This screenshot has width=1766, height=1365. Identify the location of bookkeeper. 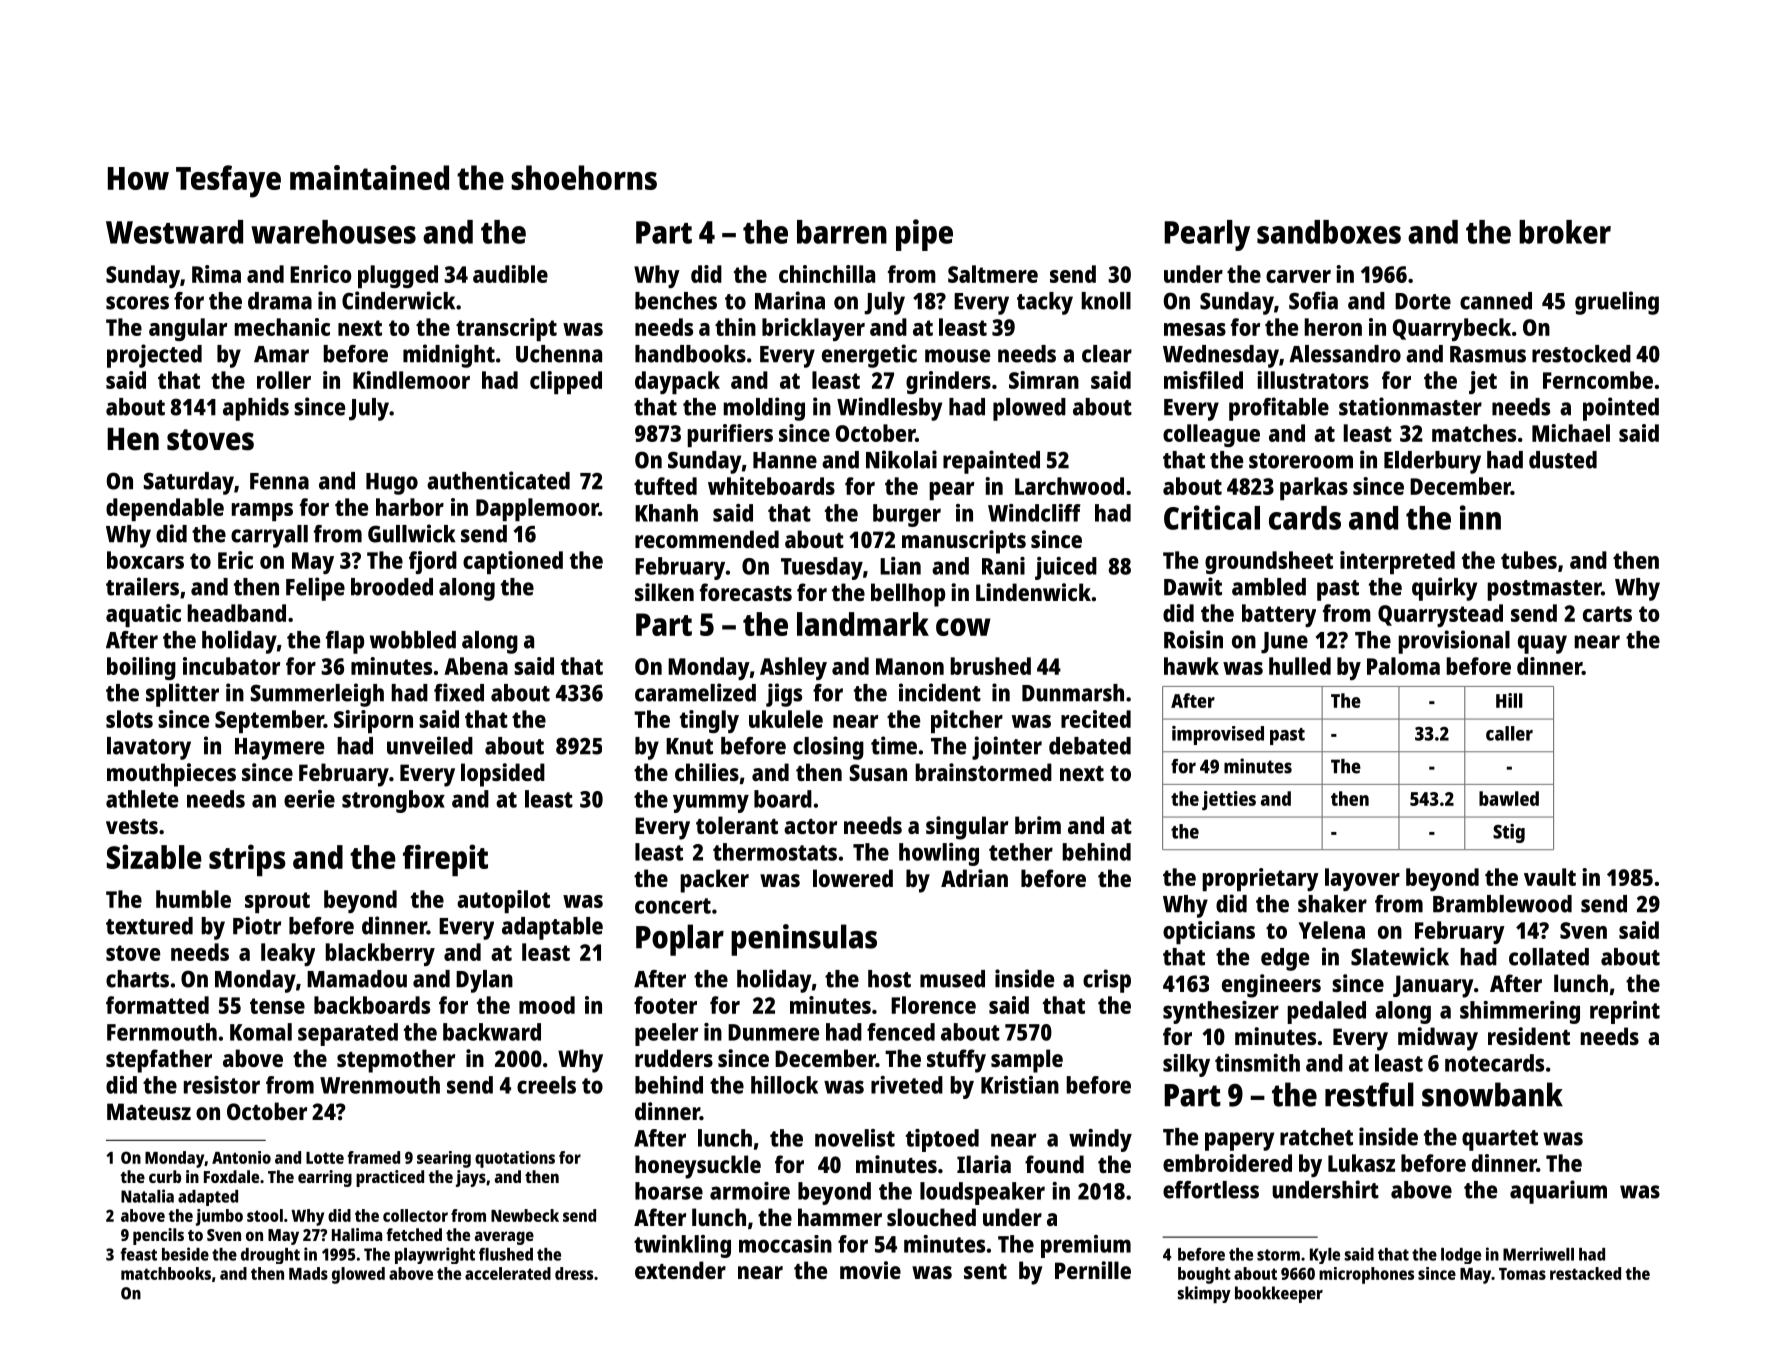
(1279, 1294).
